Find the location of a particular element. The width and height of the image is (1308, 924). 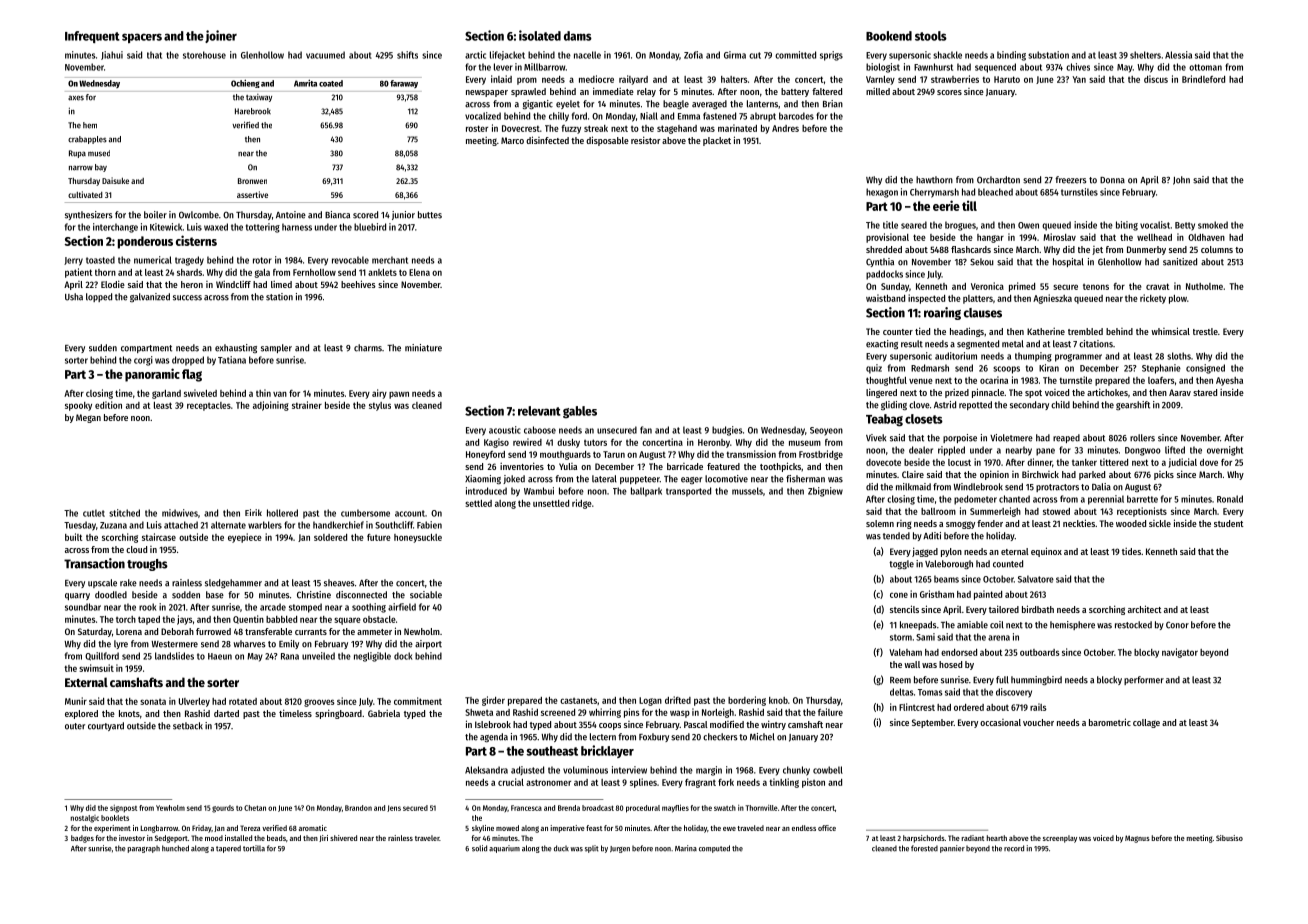

Yan is located at coordinates (1079, 79).
